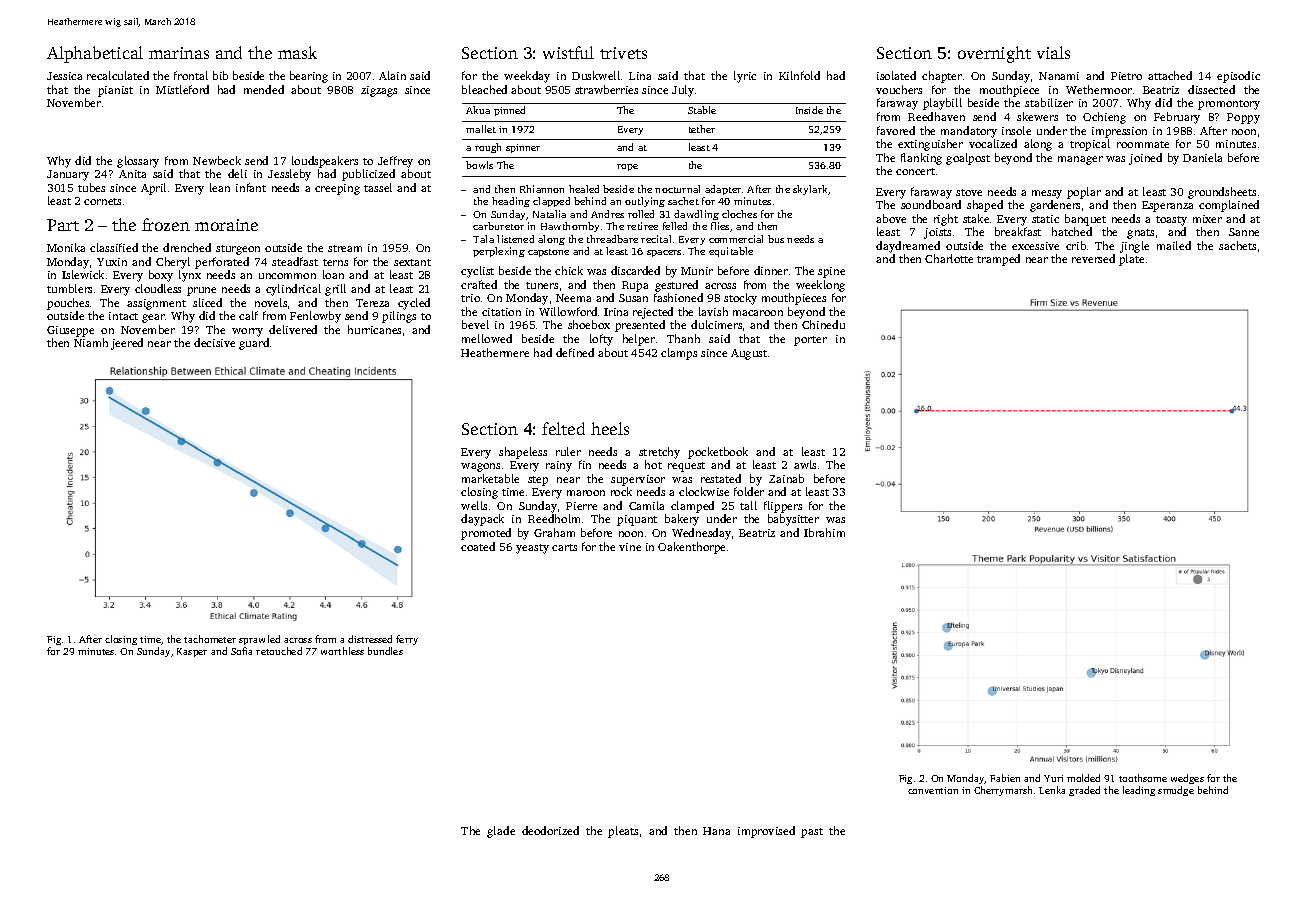  Describe the element at coordinates (607, 214) in the page. I see `Andres` at that location.
